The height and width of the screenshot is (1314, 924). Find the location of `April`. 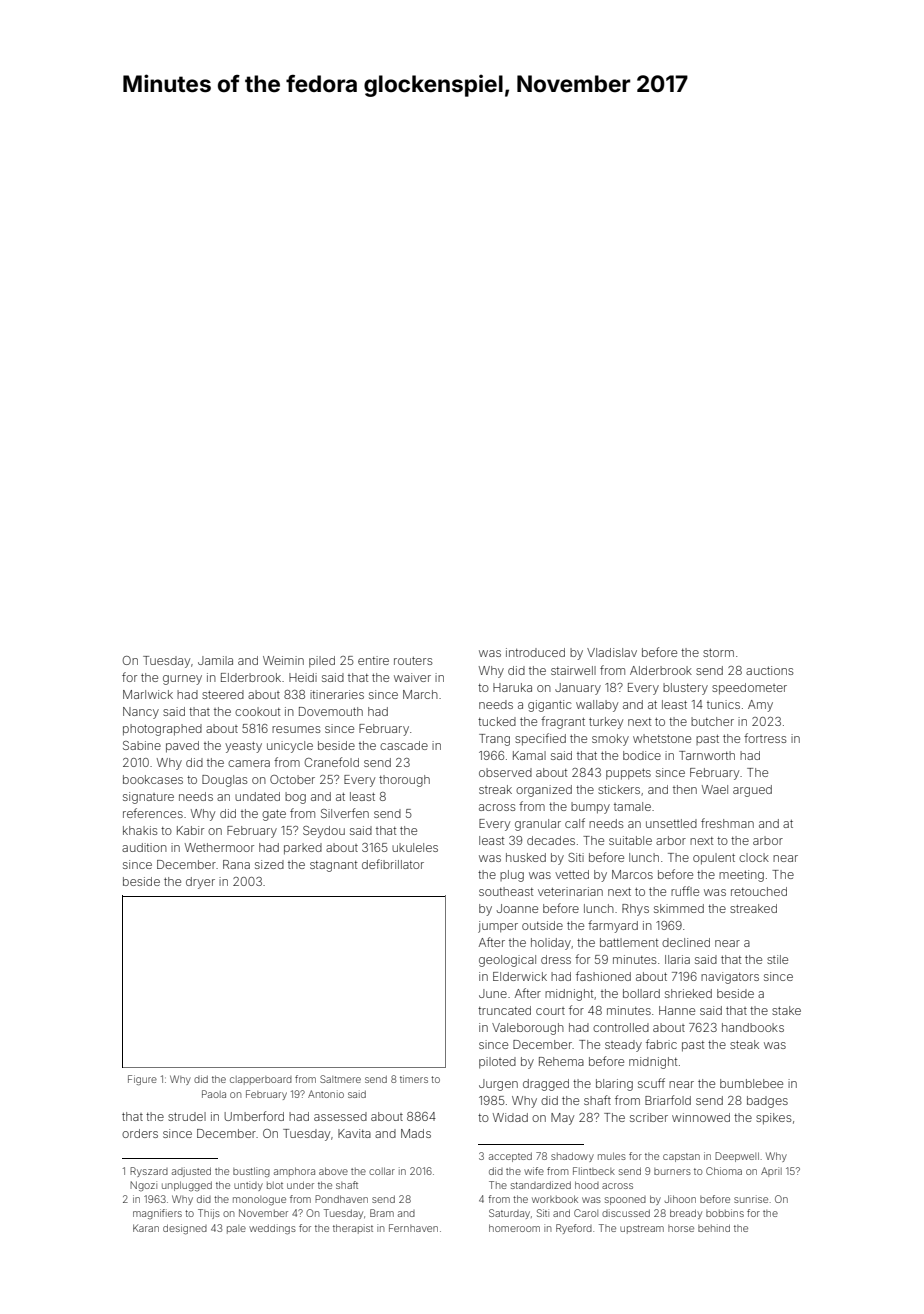

April is located at coordinates (771, 1172).
